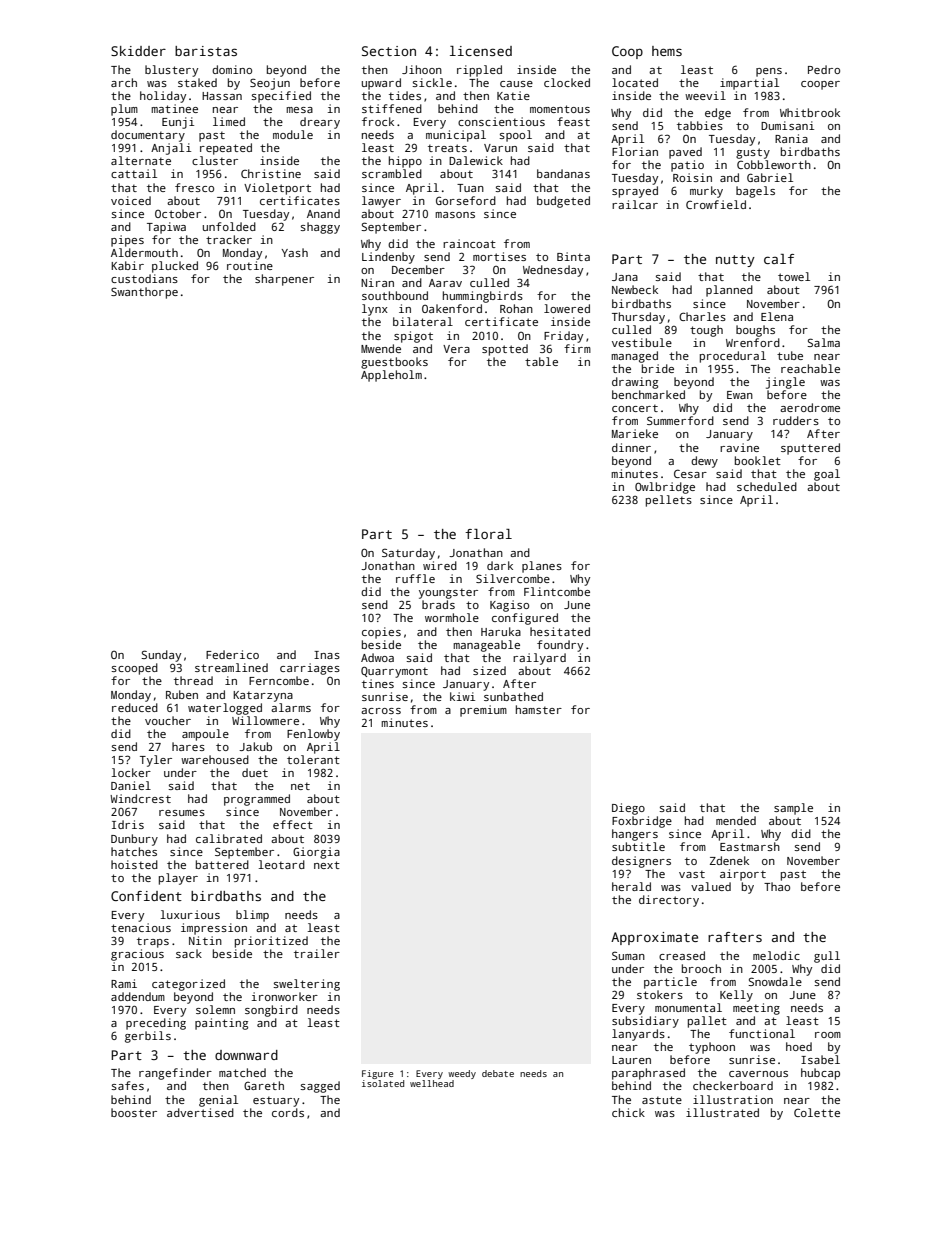 This screenshot has width=952, height=1233. I want to click on Giorgia, so click(316, 853).
